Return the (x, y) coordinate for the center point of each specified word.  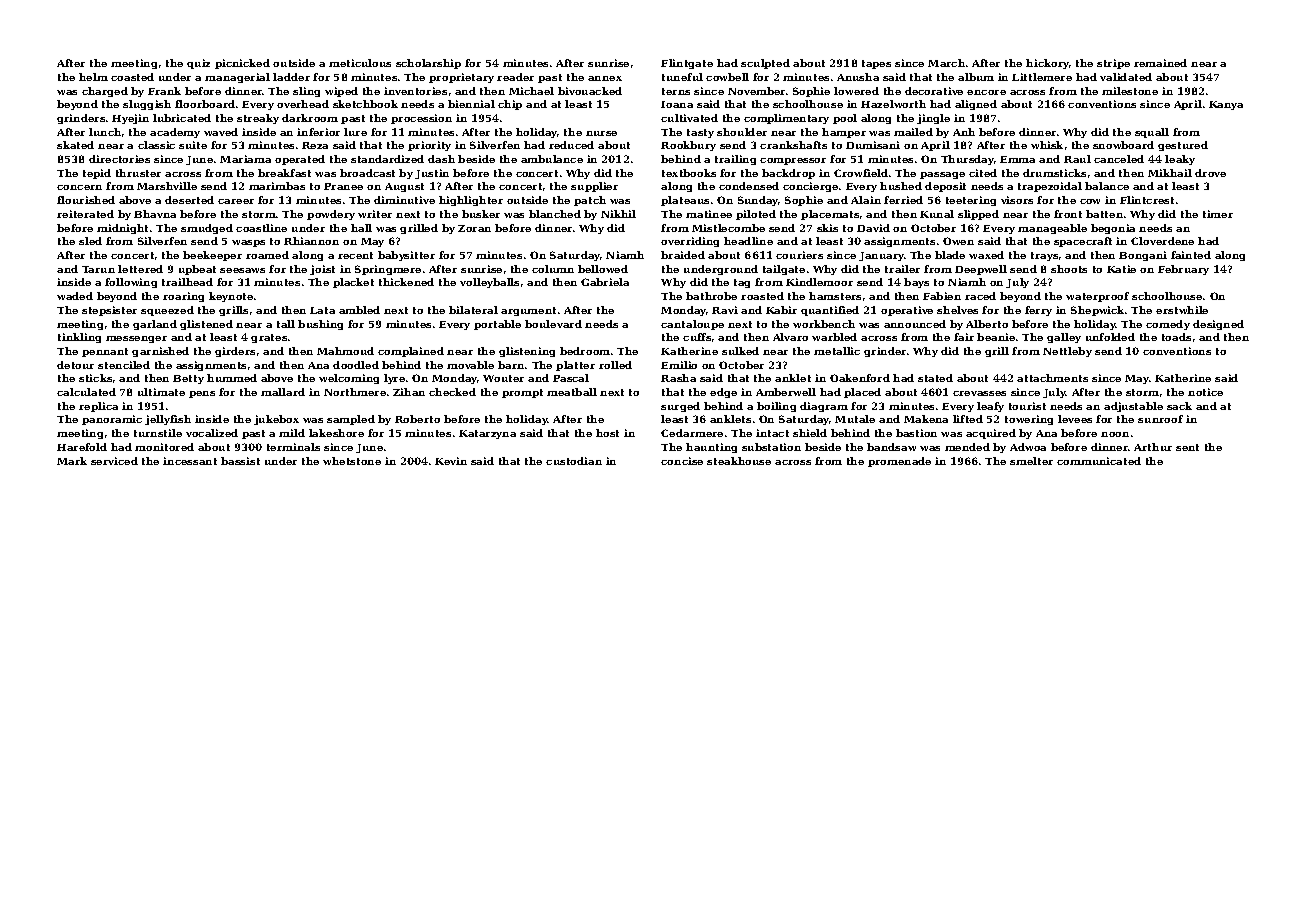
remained (1160, 63)
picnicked (242, 64)
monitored (164, 447)
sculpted (765, 64)
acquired (991, 434)
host (607, 433)
